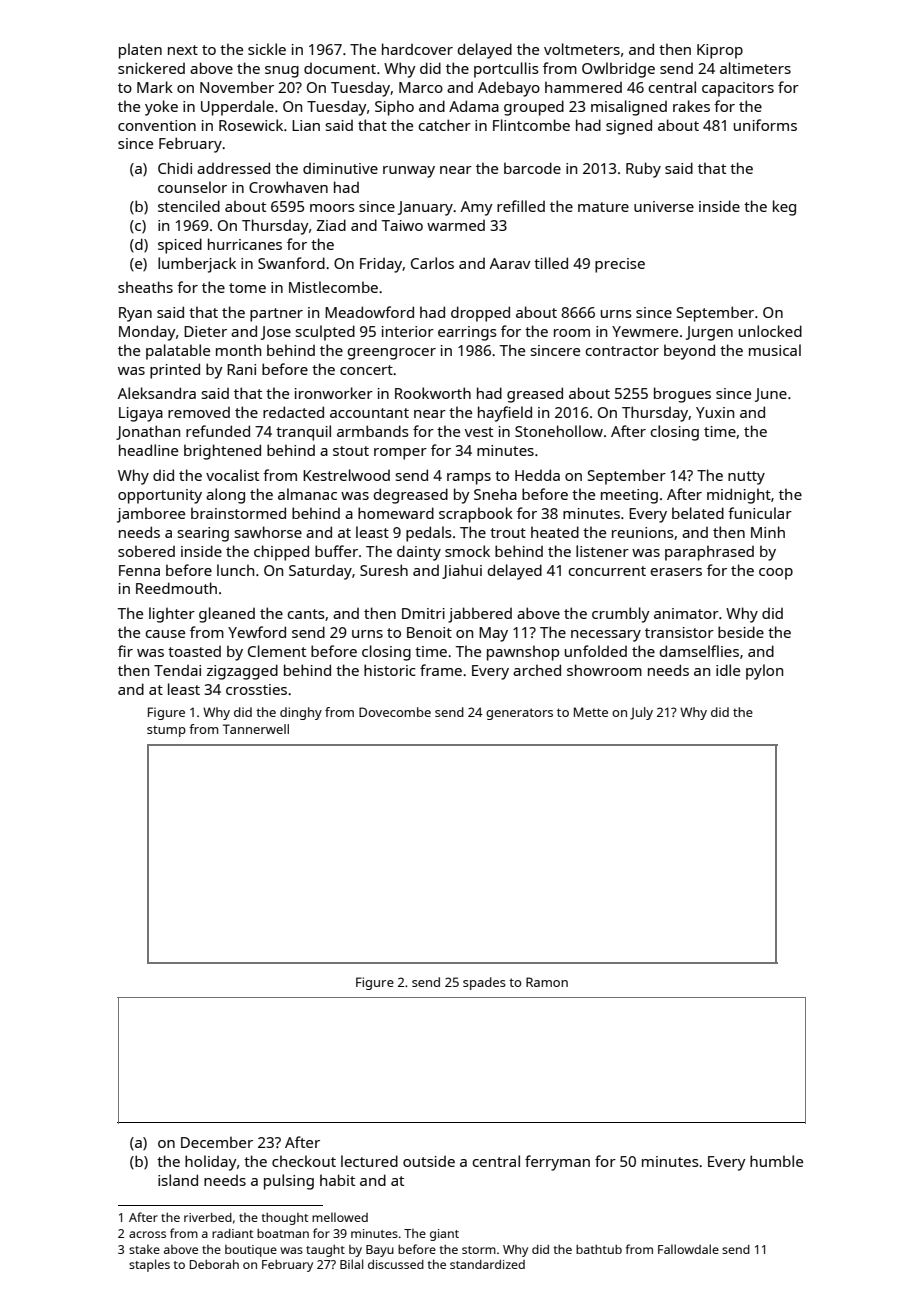  Describe the element at coordinates (641, 713) in the screenshot. I see `July` at that location.
